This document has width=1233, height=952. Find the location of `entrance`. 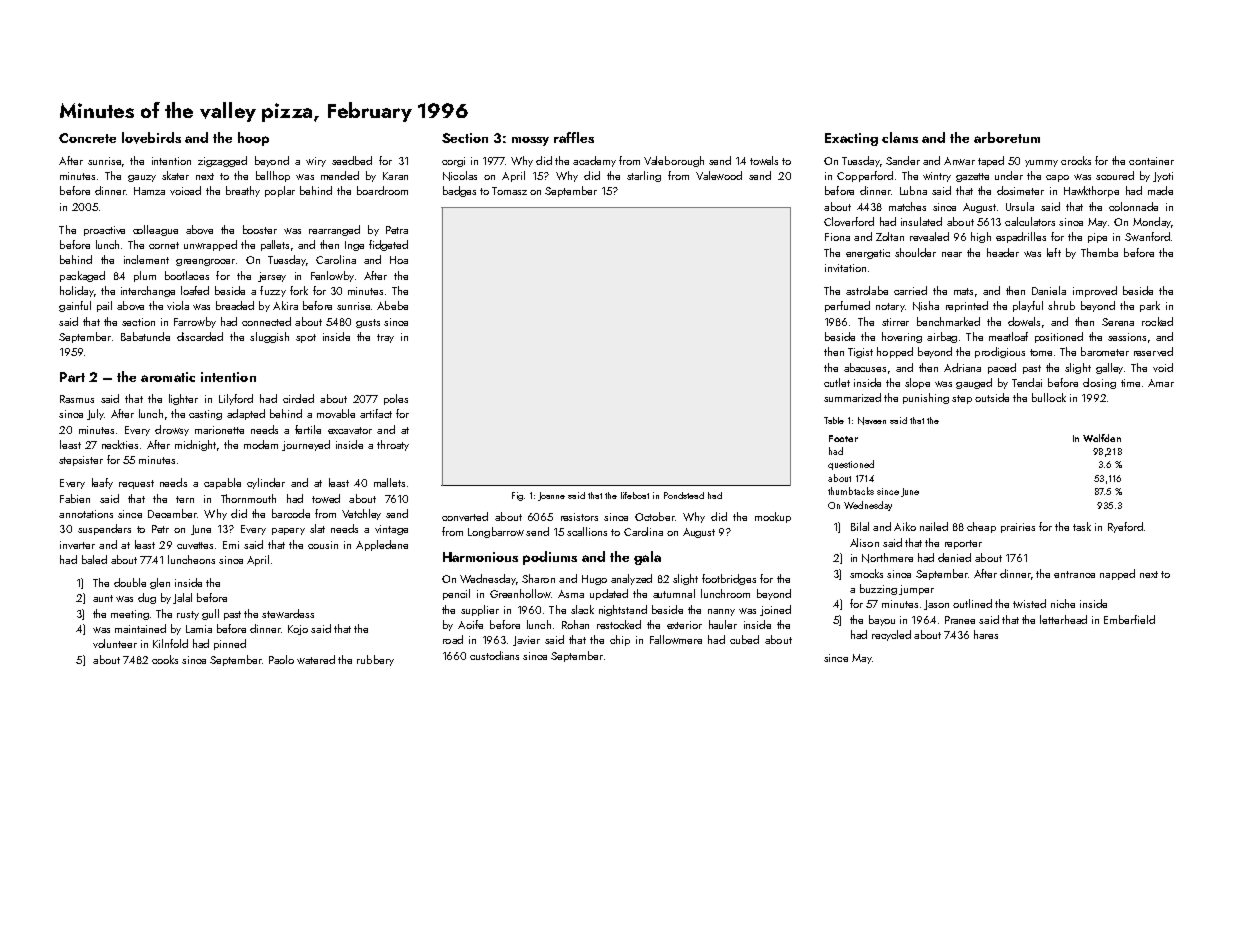

entrance is located at coordinates (1074, 574).
